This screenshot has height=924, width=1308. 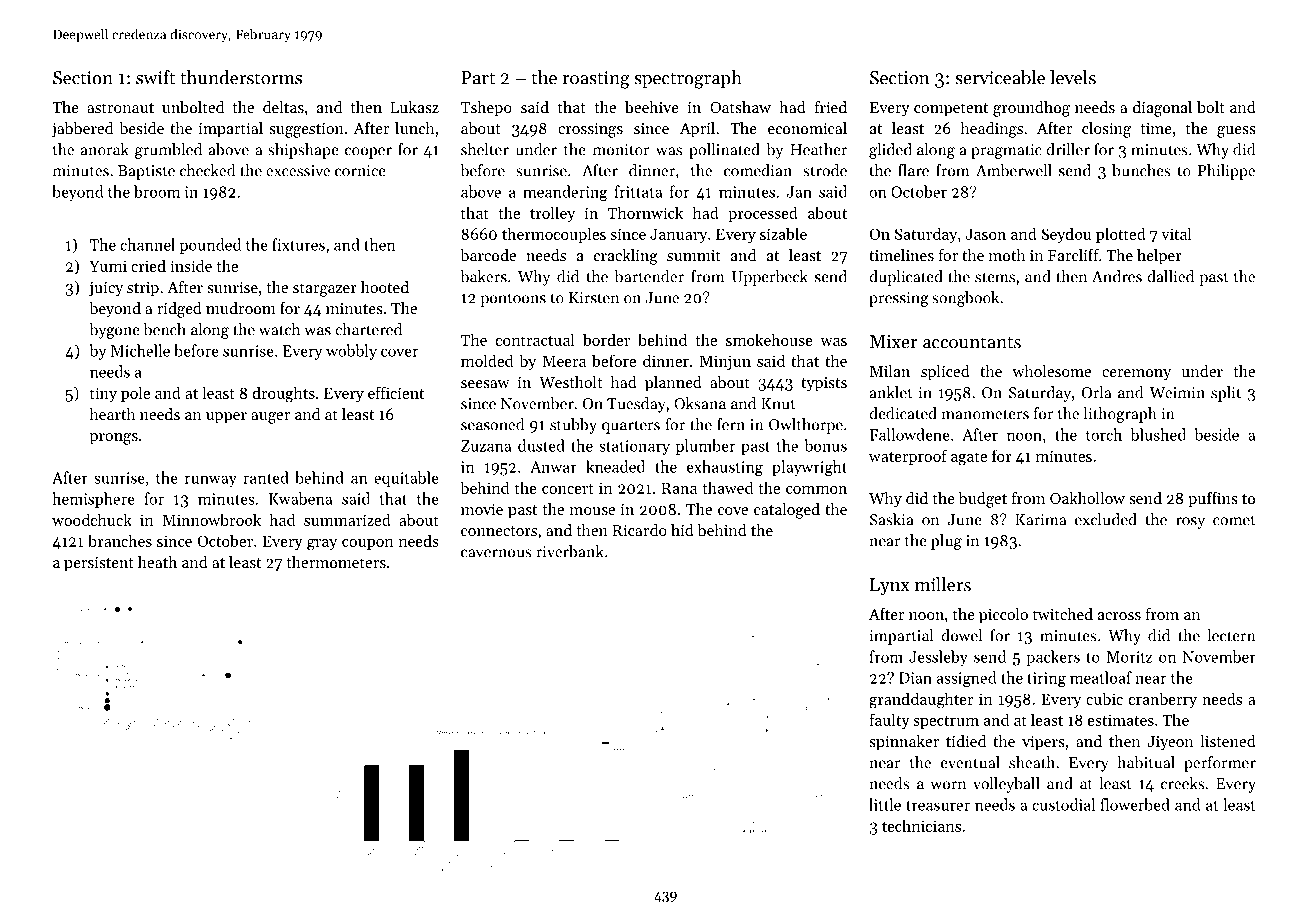 What do you see at coordinates (921, 825) in the screenshot?
I see `technicians` at bounding box center [921, 825].
